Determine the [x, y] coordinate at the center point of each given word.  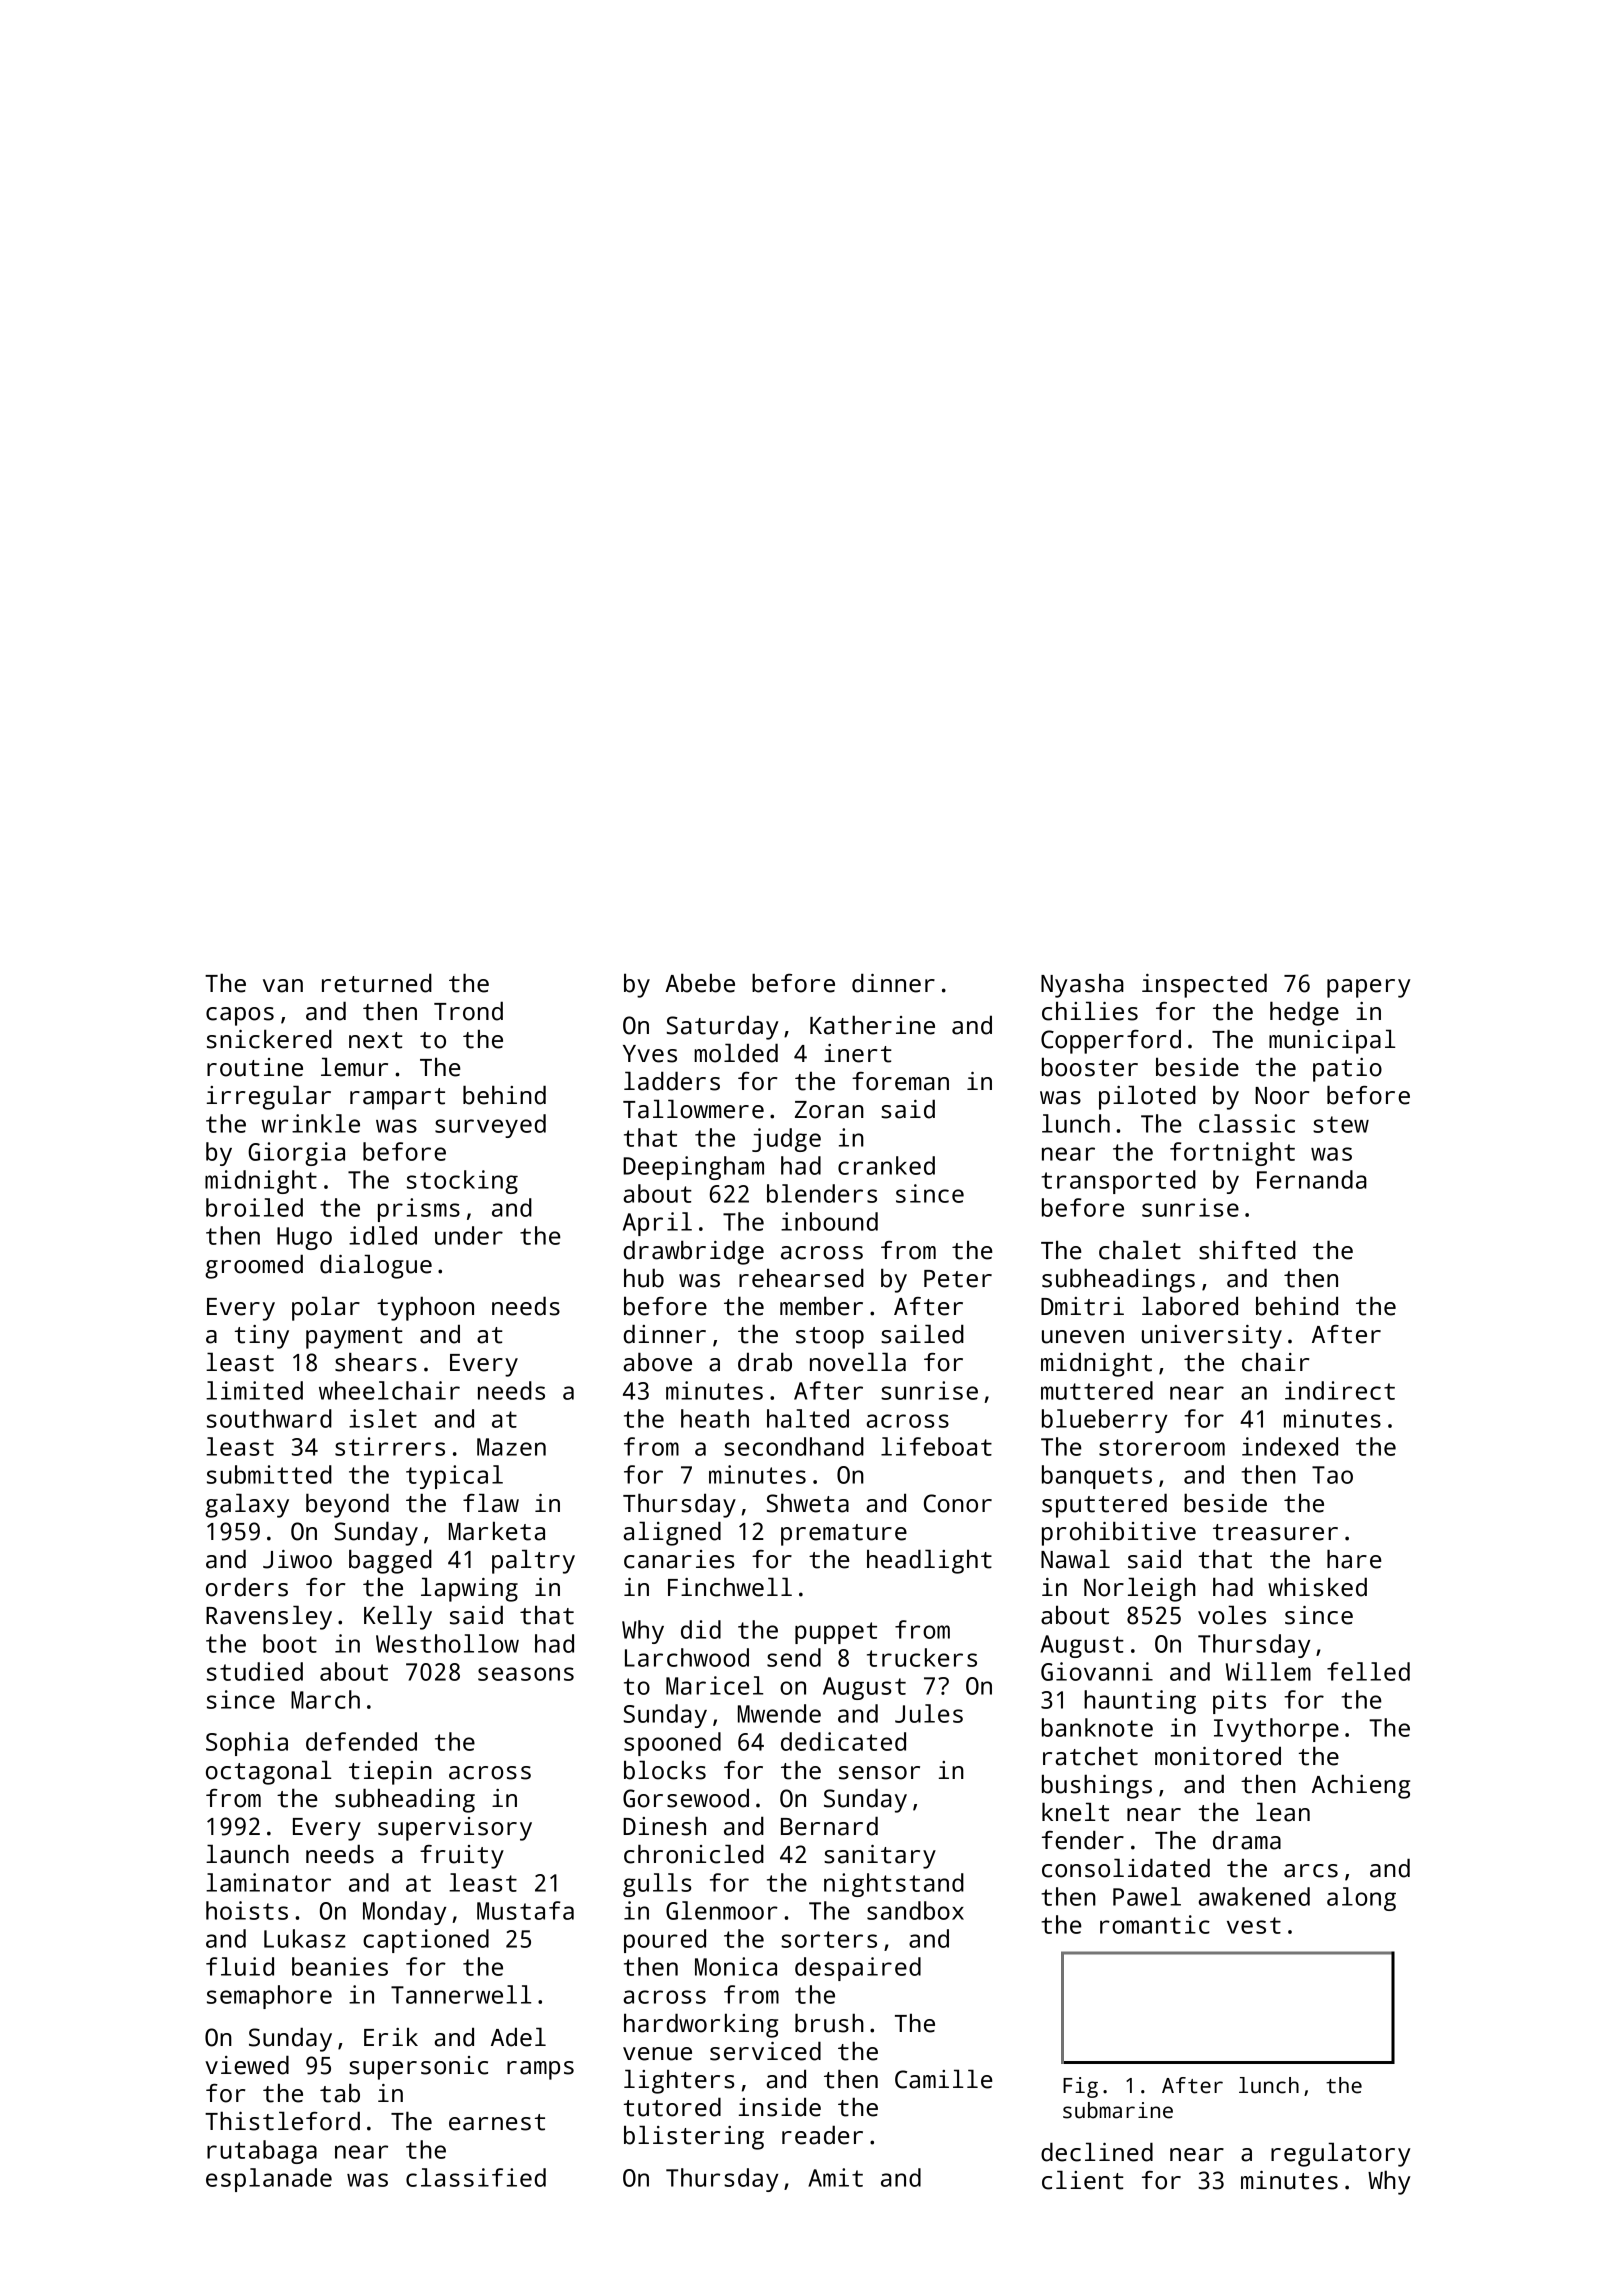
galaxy [247, 1505]
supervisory [455, 1829]
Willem [1268, 1671]
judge [786, 1140]
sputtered [1104, 1505]
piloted [1147, 1097]
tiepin [390, 1773]
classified [476, 2177]
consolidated [1126, 1868]
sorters [829, 1939]
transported [1118, 1182]
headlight [929, 1561]
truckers [922, 1657]
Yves [650, 1054]
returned [377, 983]
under [469, 1235]
